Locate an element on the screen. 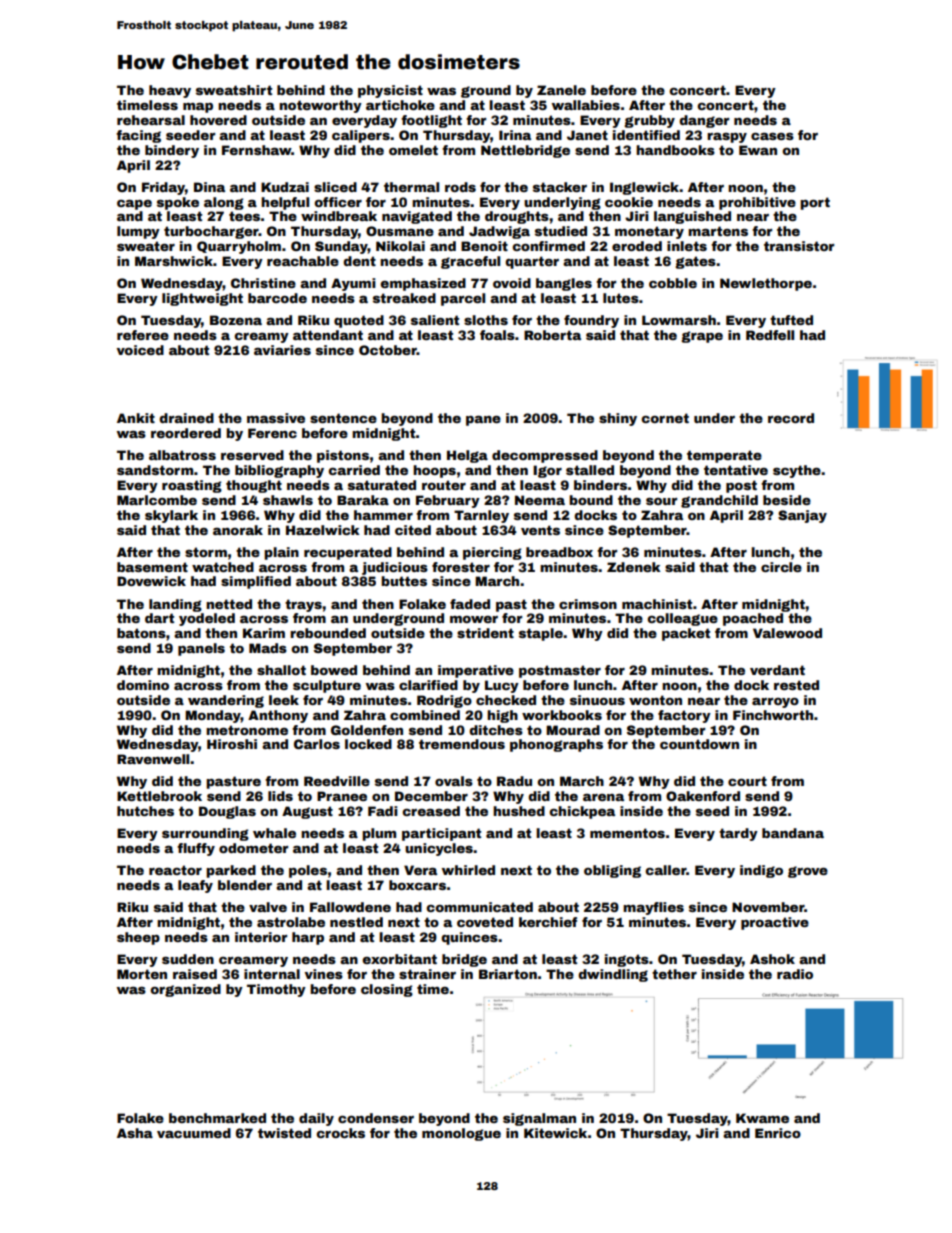  organized is located at coordinates (185, 990).
